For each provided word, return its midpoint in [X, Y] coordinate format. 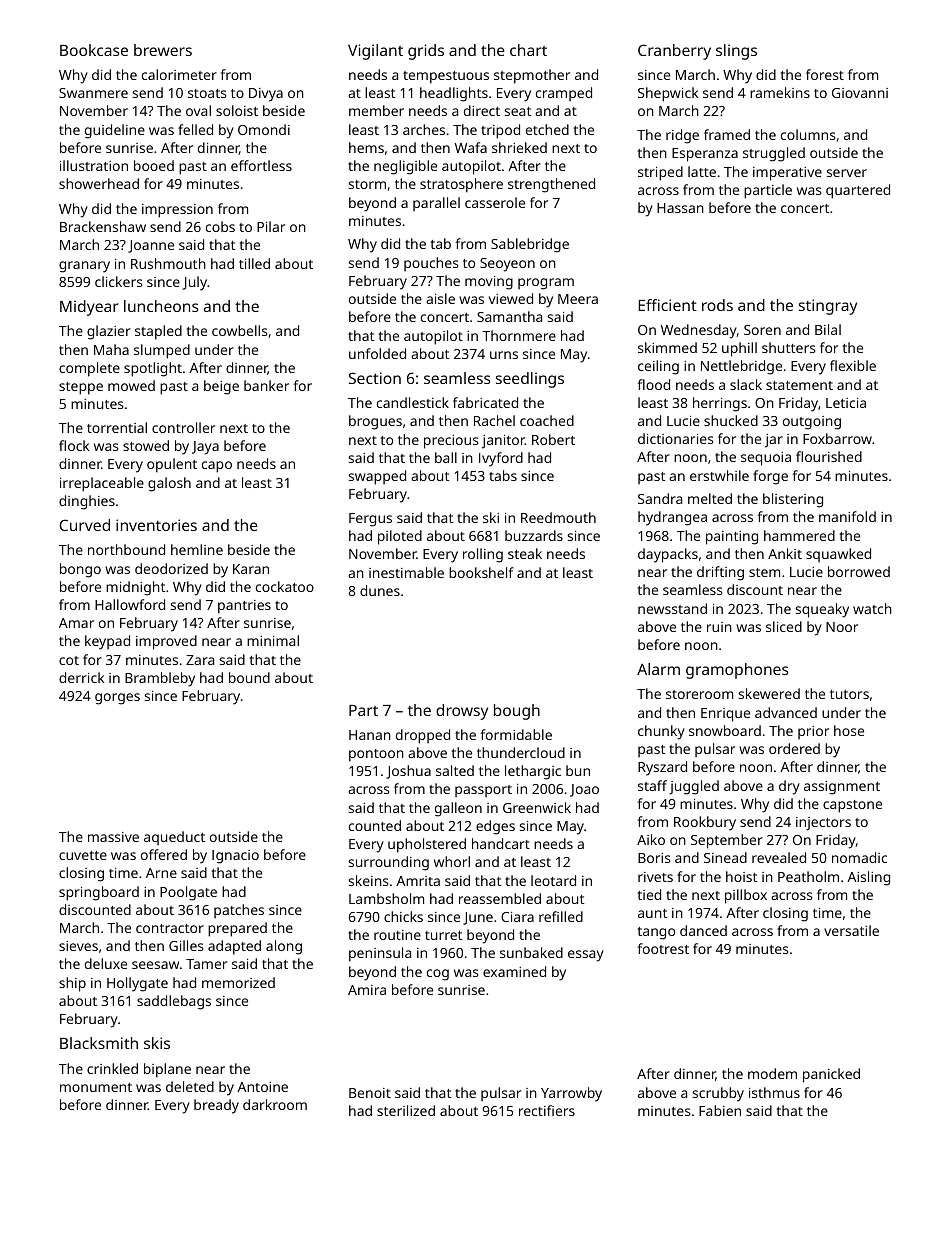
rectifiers [547, 1110]
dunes [380, 590]
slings [736, 52]
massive [113, 837]
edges [495, 827]
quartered [858, 191]
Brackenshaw [103, 226]
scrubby [718, 1094]
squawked [838, 555]
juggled [694, 787]
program [546, 284]
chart [528, 50]
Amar [76, 623]
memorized [238, 982]
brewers [163, 50]
